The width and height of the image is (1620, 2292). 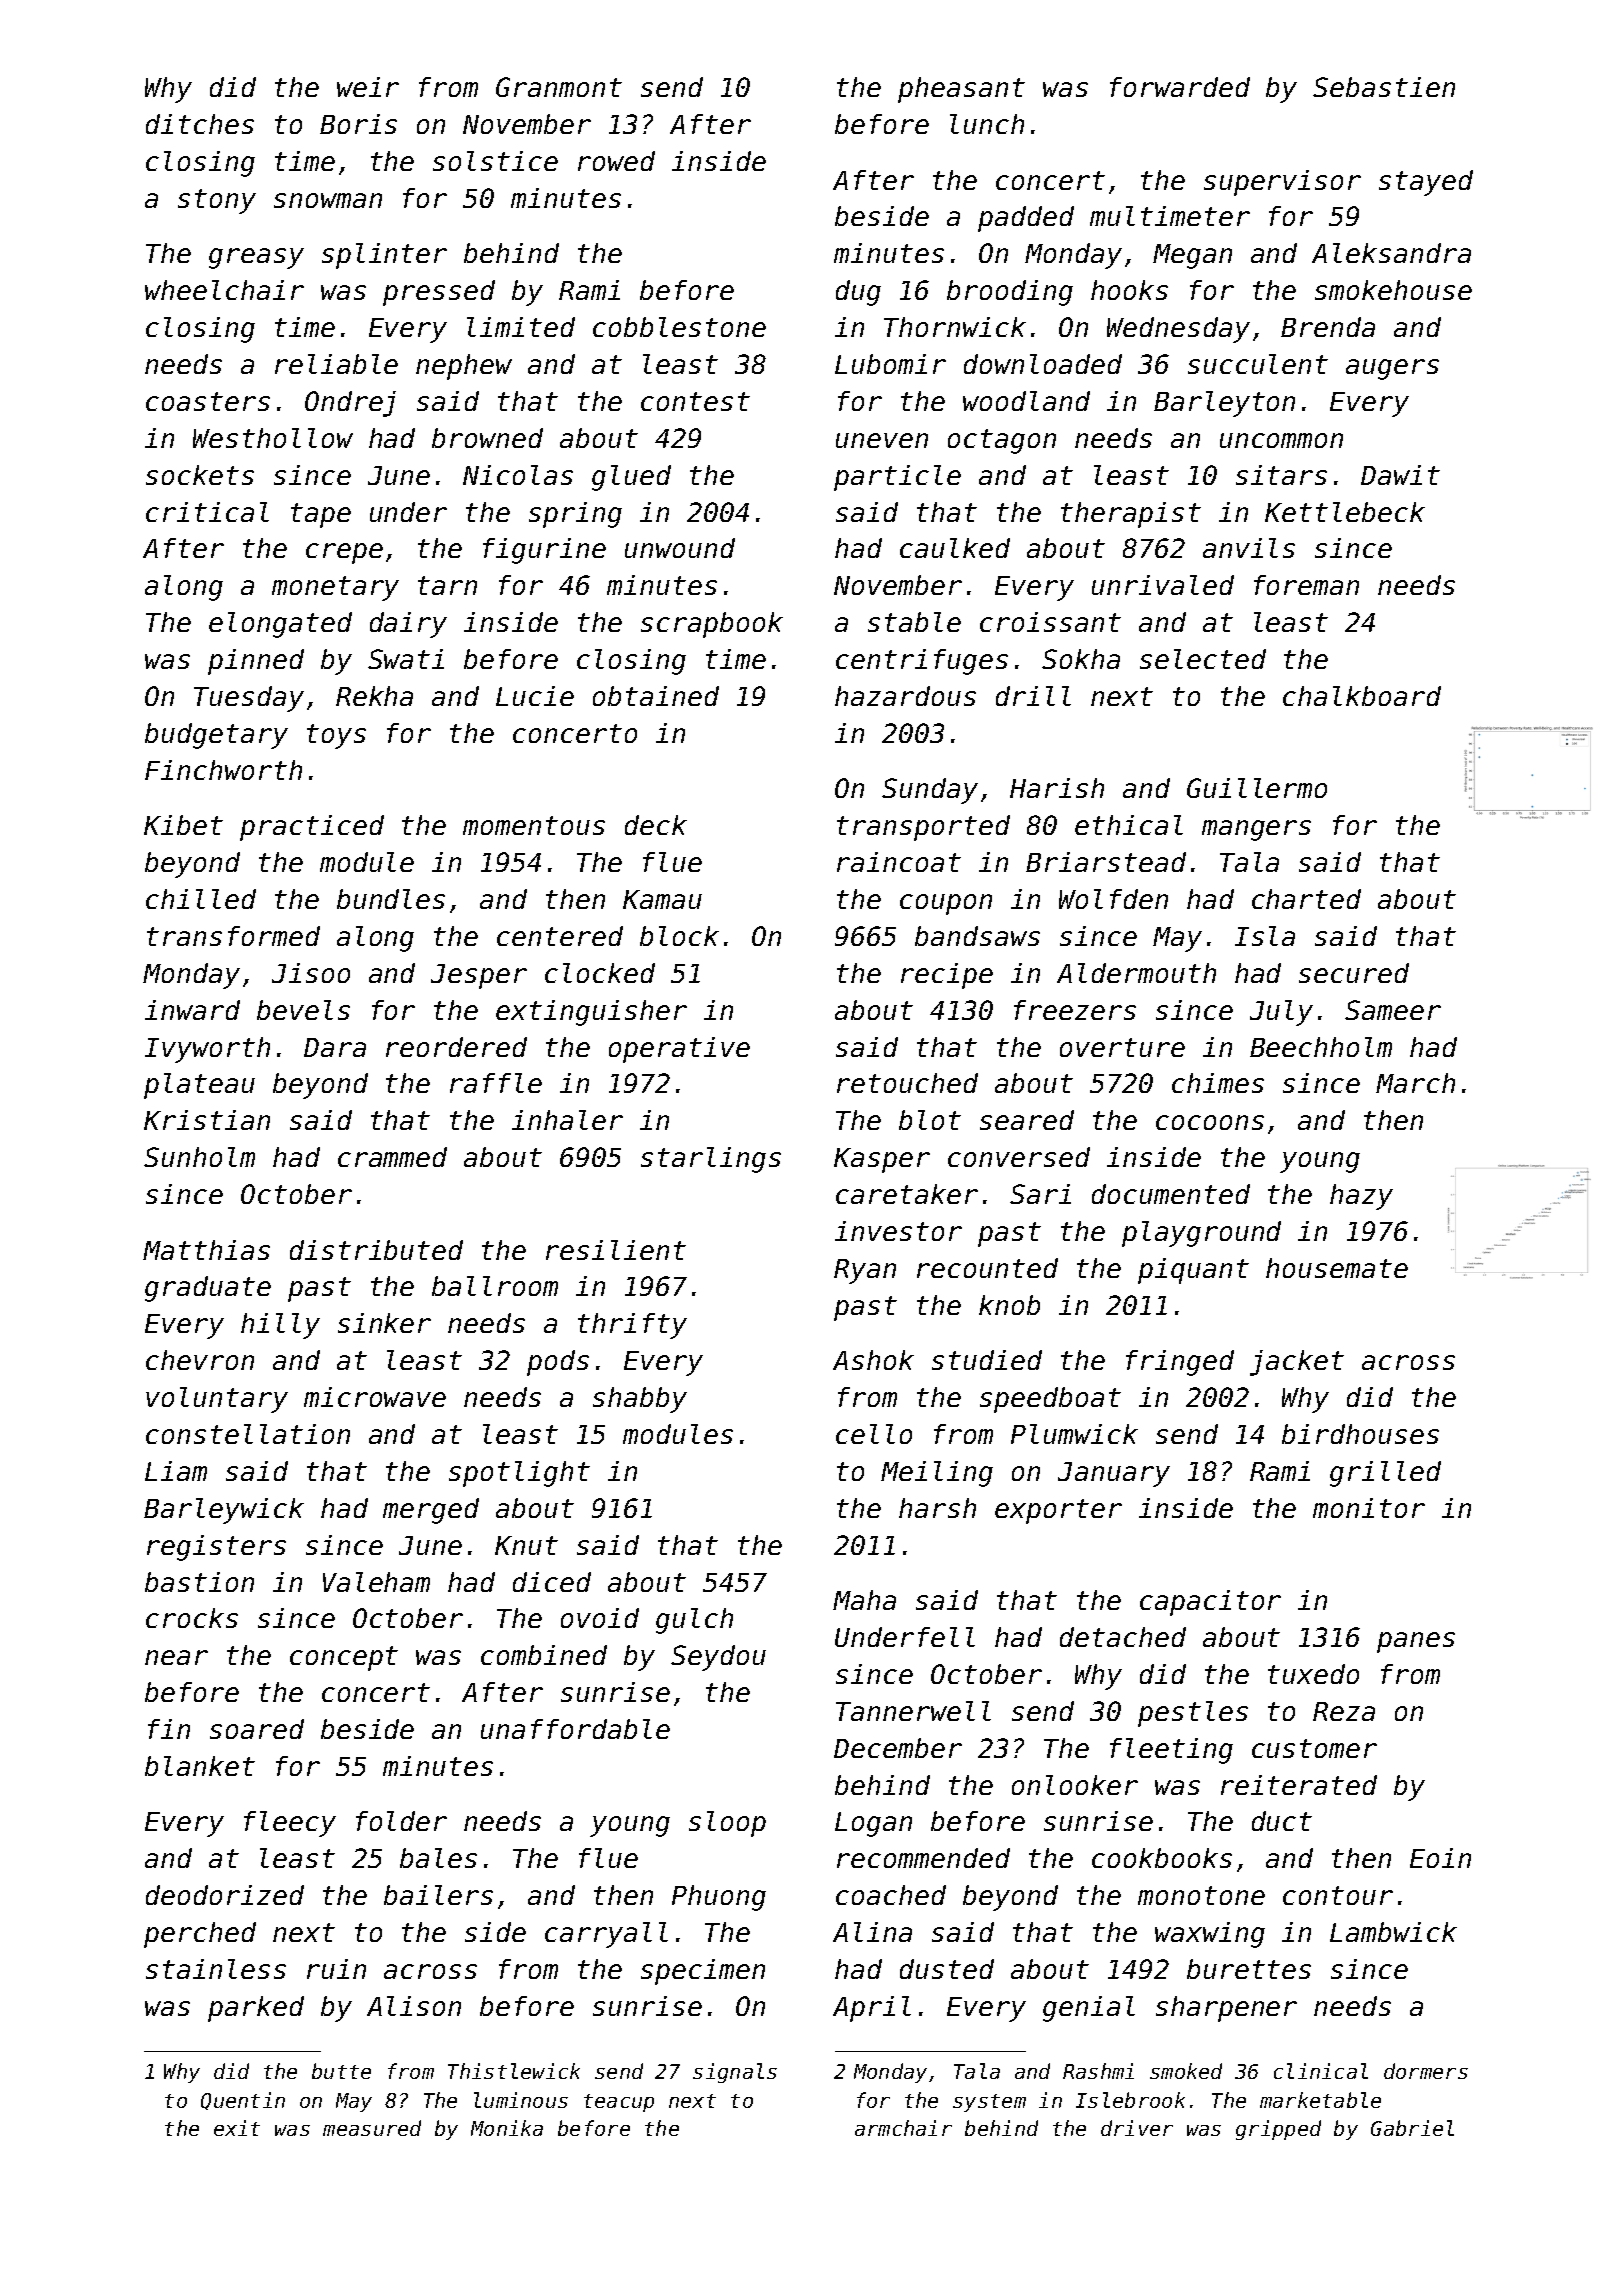 What do you see at coordinates (1180, 87) in the image?
I see `forwarded` at bounding box center [1180, 87].
